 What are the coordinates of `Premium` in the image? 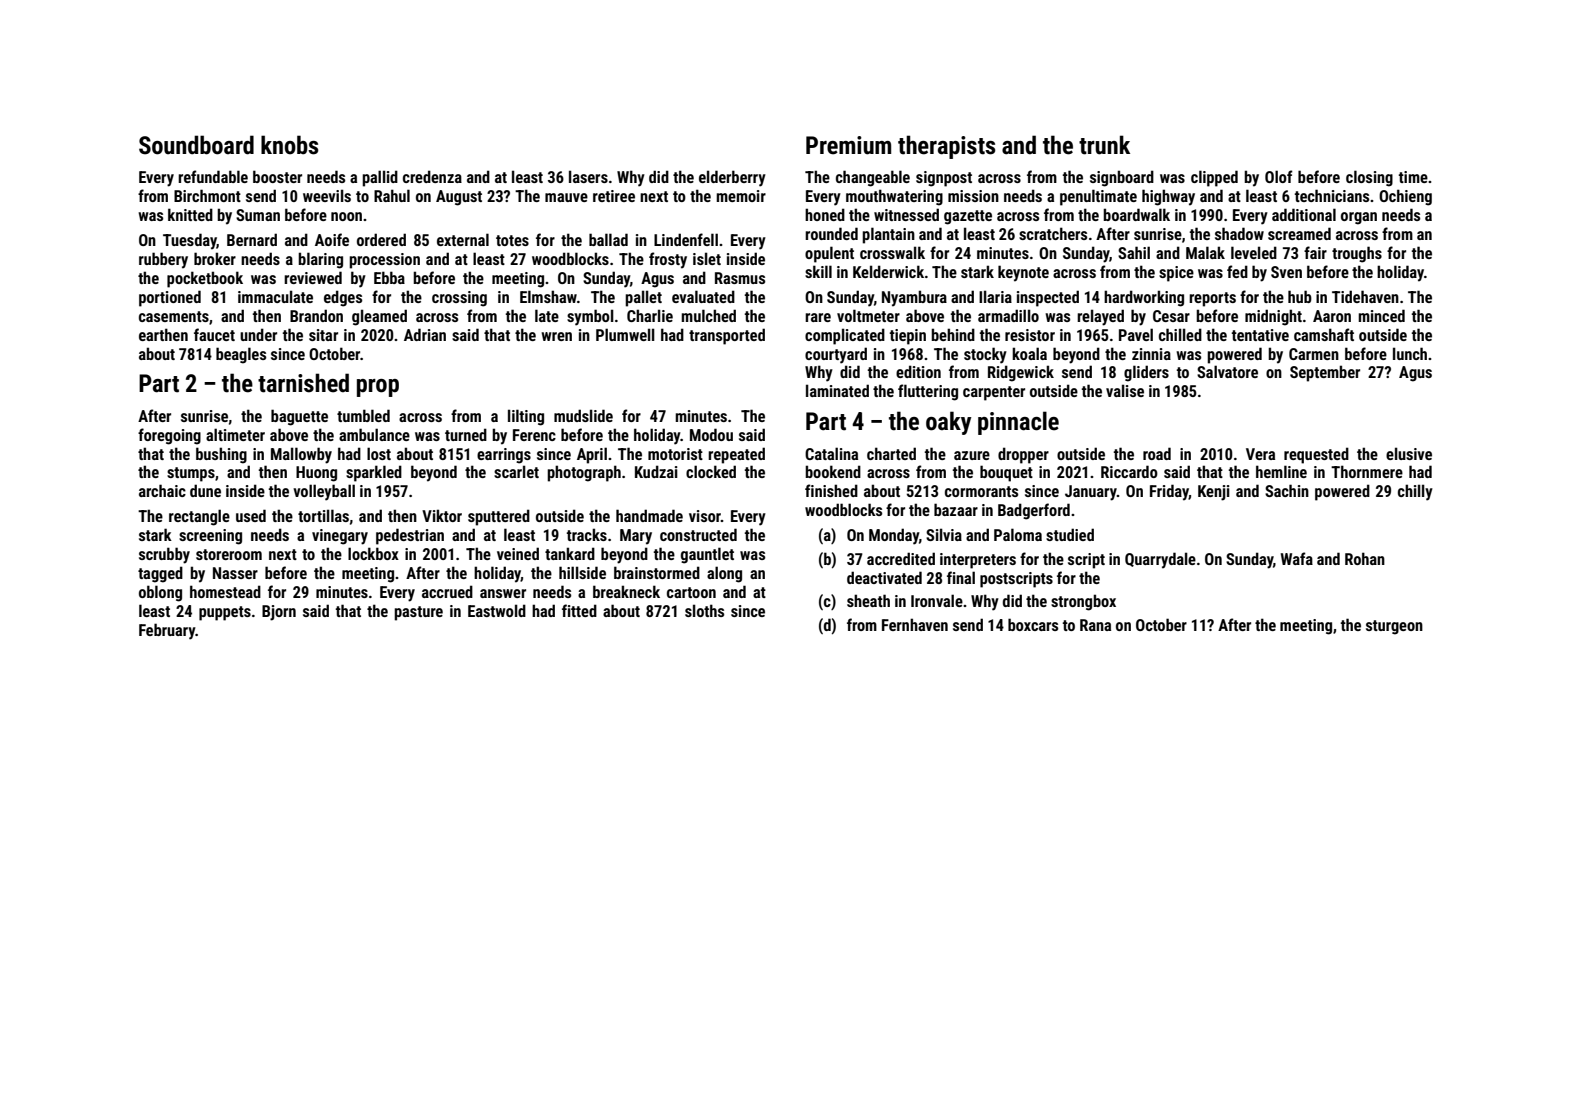 It's located at (848, 145).
